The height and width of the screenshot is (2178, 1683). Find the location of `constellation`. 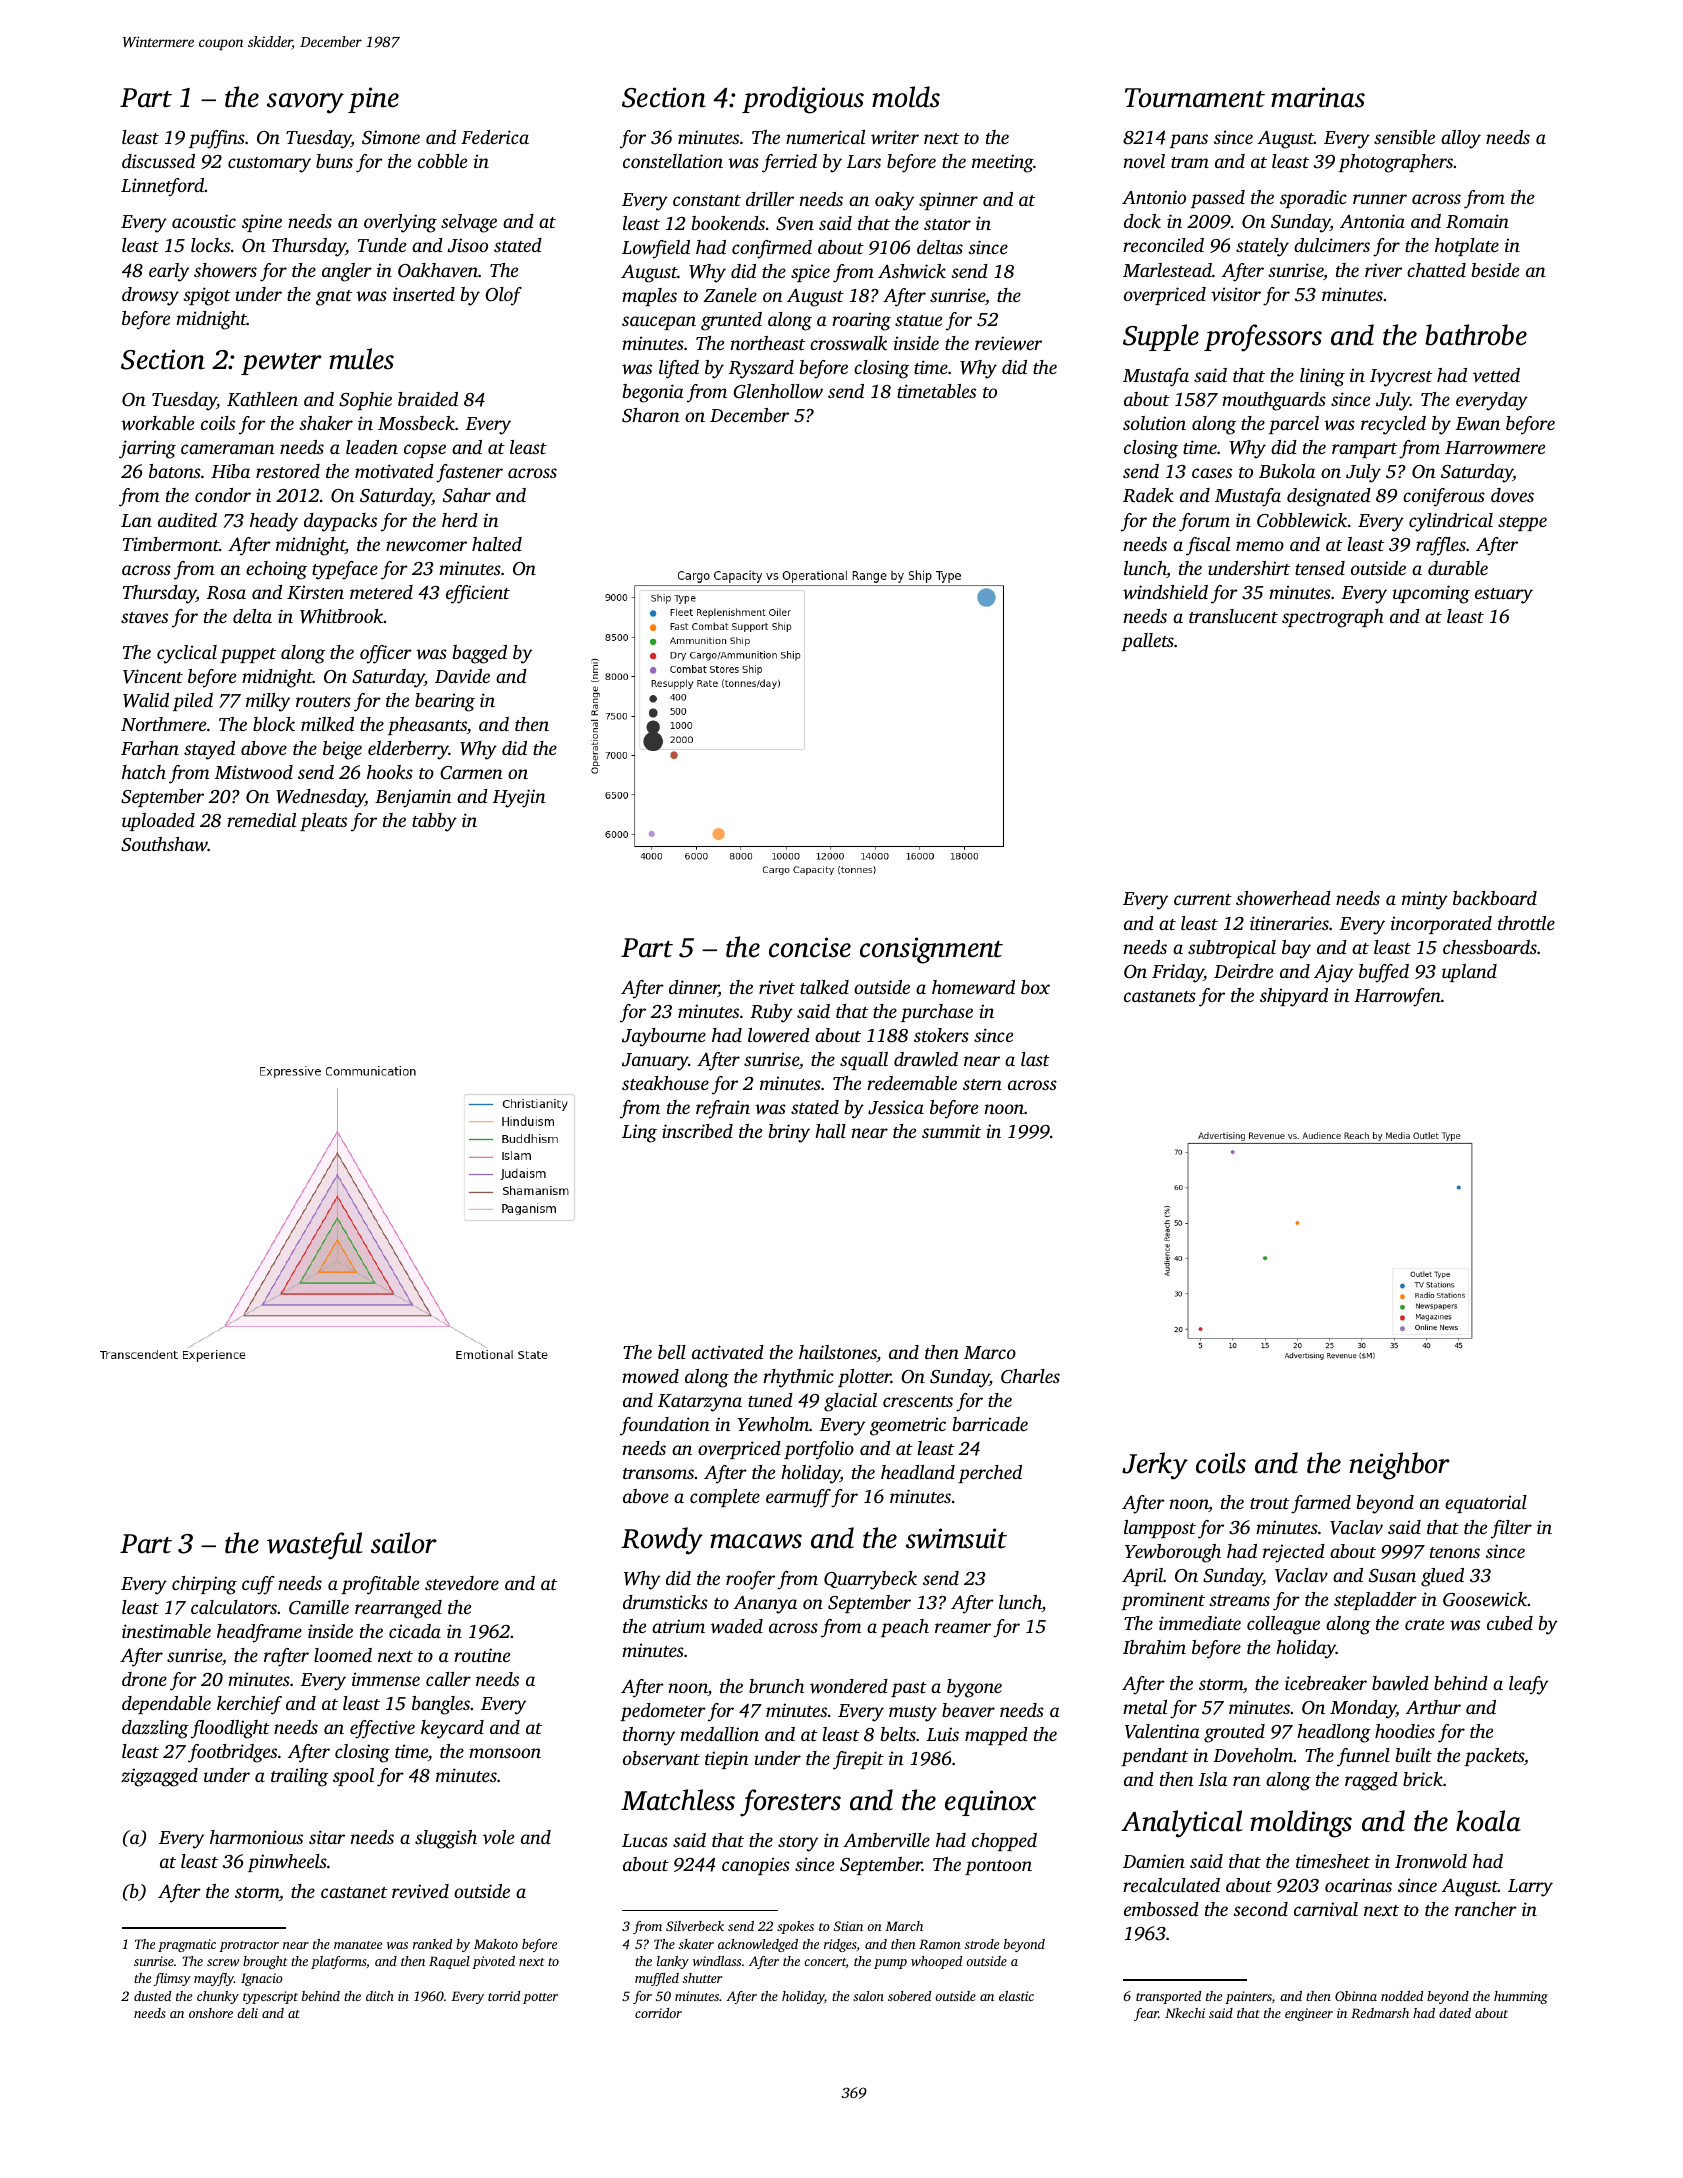

constellation is located at coordinates (673, 161).
